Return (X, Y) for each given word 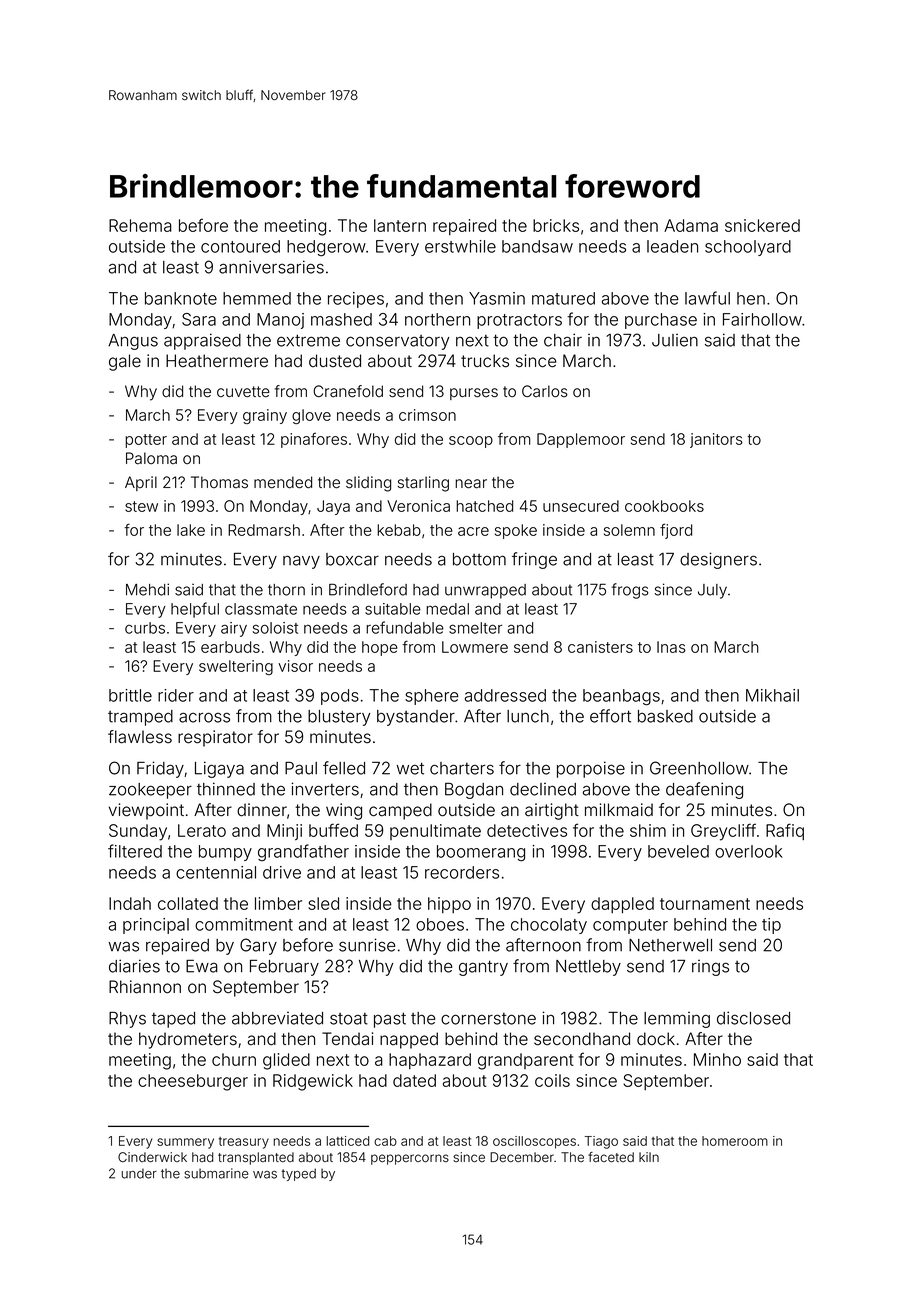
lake (191, 530)
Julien (675, 340)
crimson (427, 415)
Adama (691, 225)
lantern (400, 225)
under (139, 1174)
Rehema (140, 225)
